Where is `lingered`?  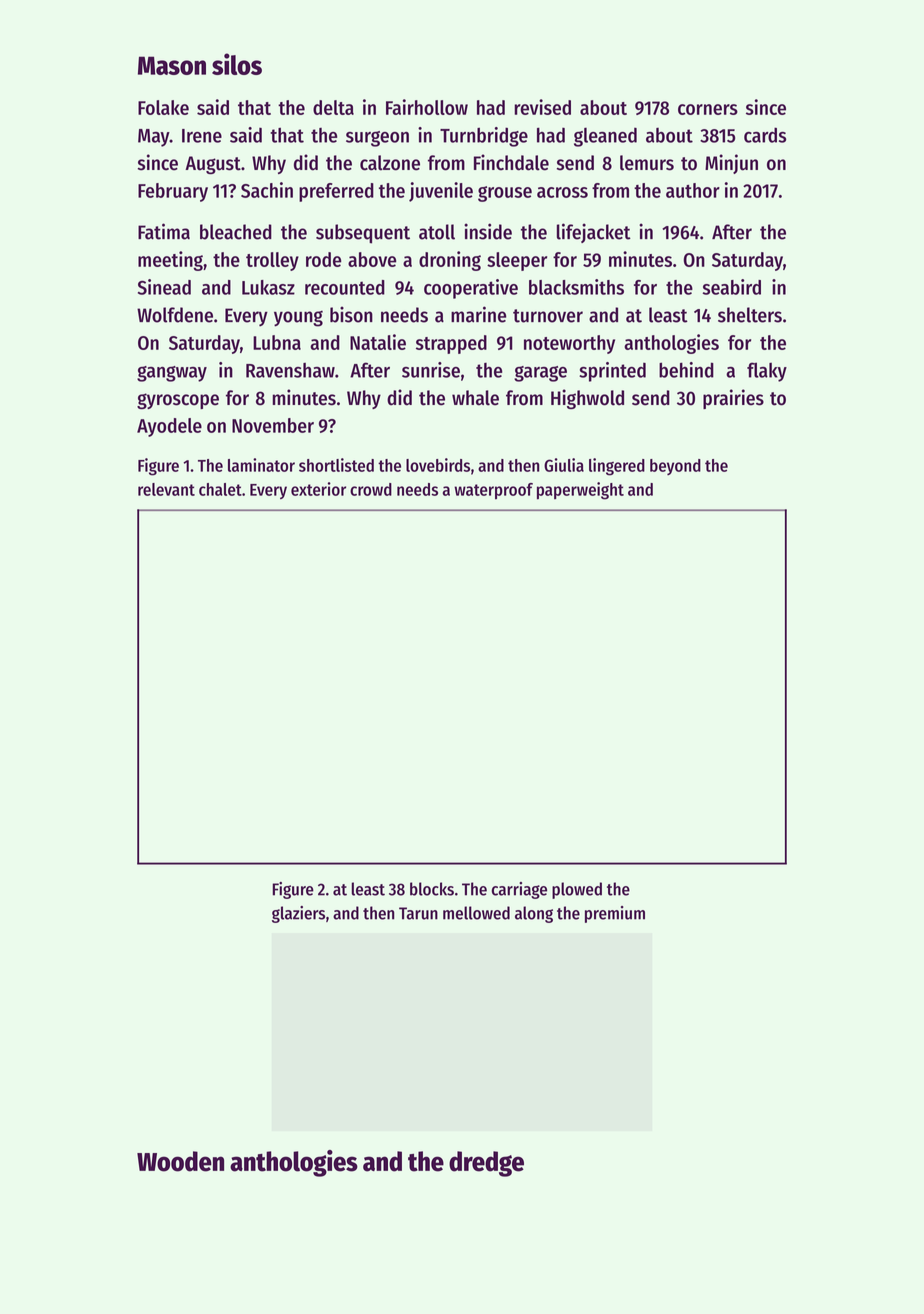 lingered is located at coordinates (617, 467).
